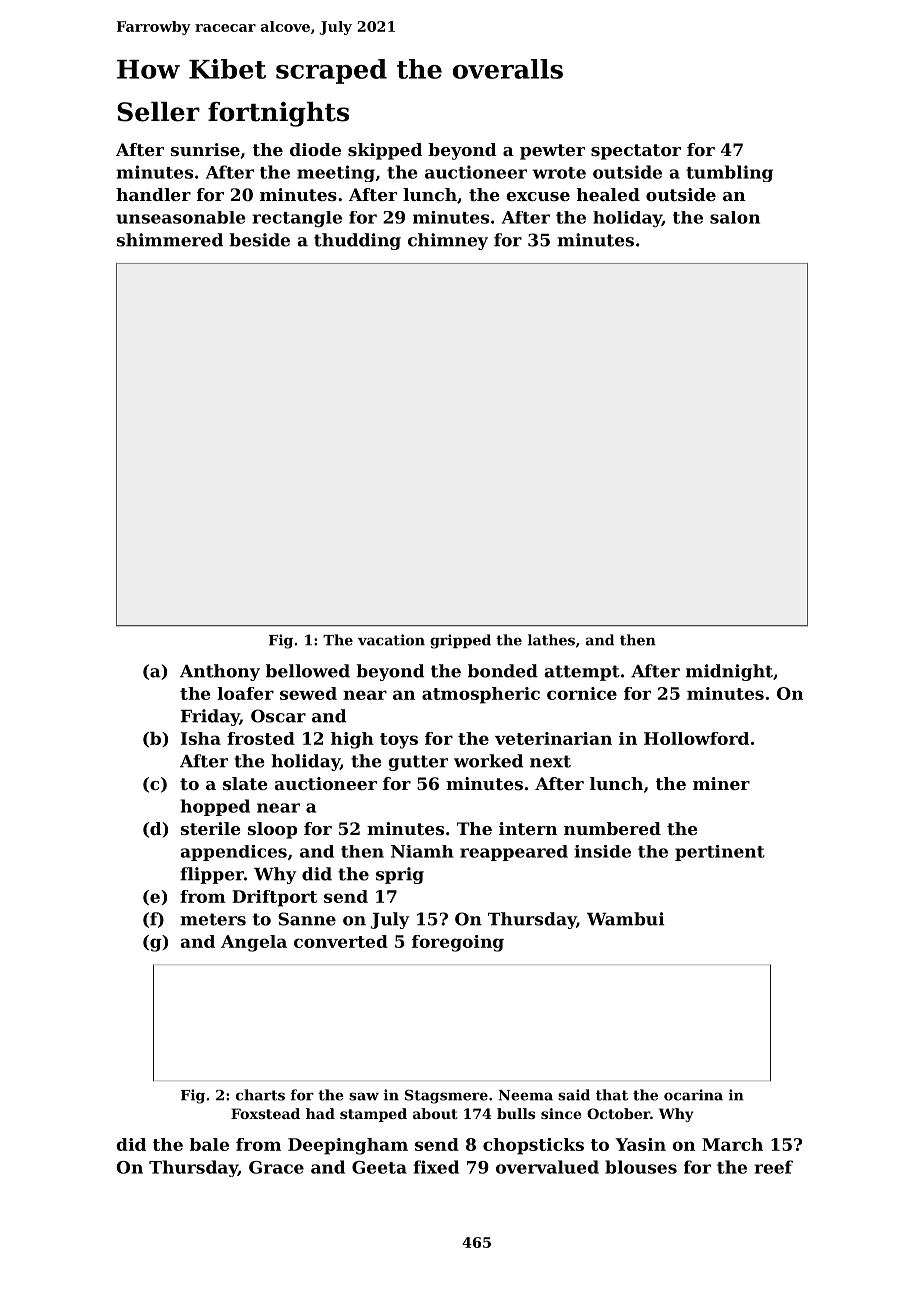 The image size is (924, 1308). I want to click on high, so click(352, 740).
